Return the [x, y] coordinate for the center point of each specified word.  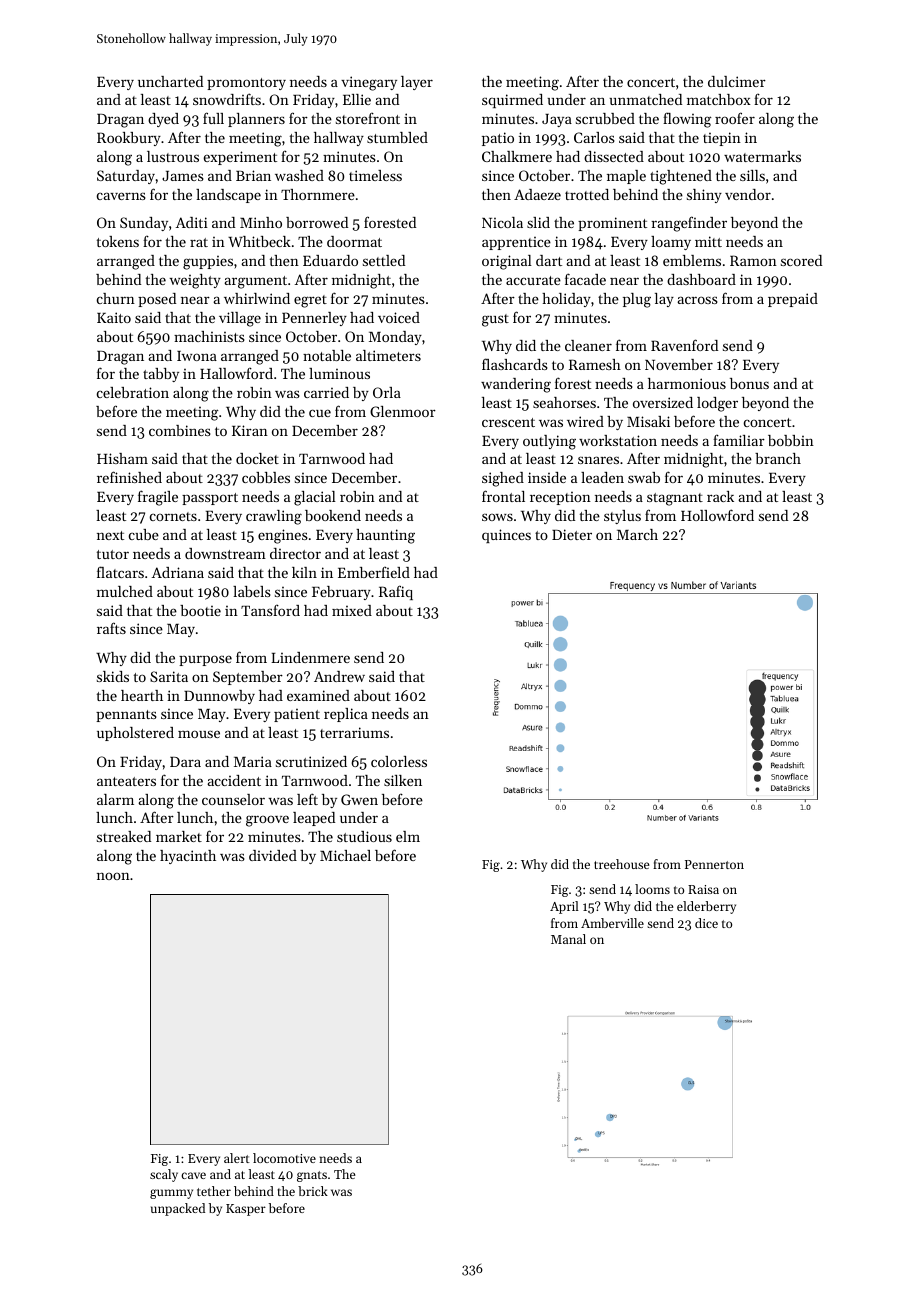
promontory [246, 84]
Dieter [572, 534]
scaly [164, 1175]
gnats [312, 1176]
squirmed [512, 101]
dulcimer [737, 81]
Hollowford [717, 515]
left [307, 799]
